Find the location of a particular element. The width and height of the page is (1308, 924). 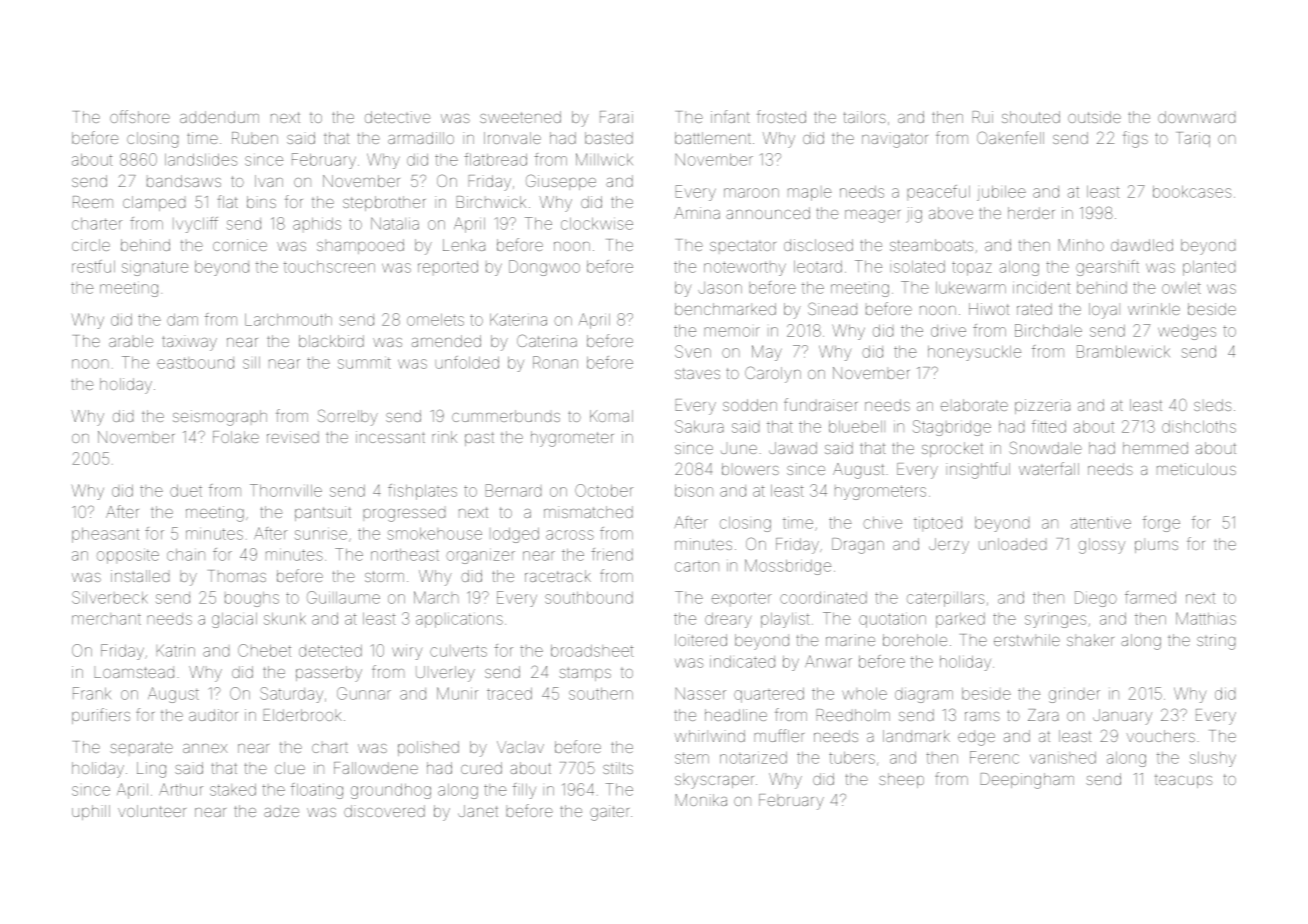

Komal is located at coordinates (611, 416).
